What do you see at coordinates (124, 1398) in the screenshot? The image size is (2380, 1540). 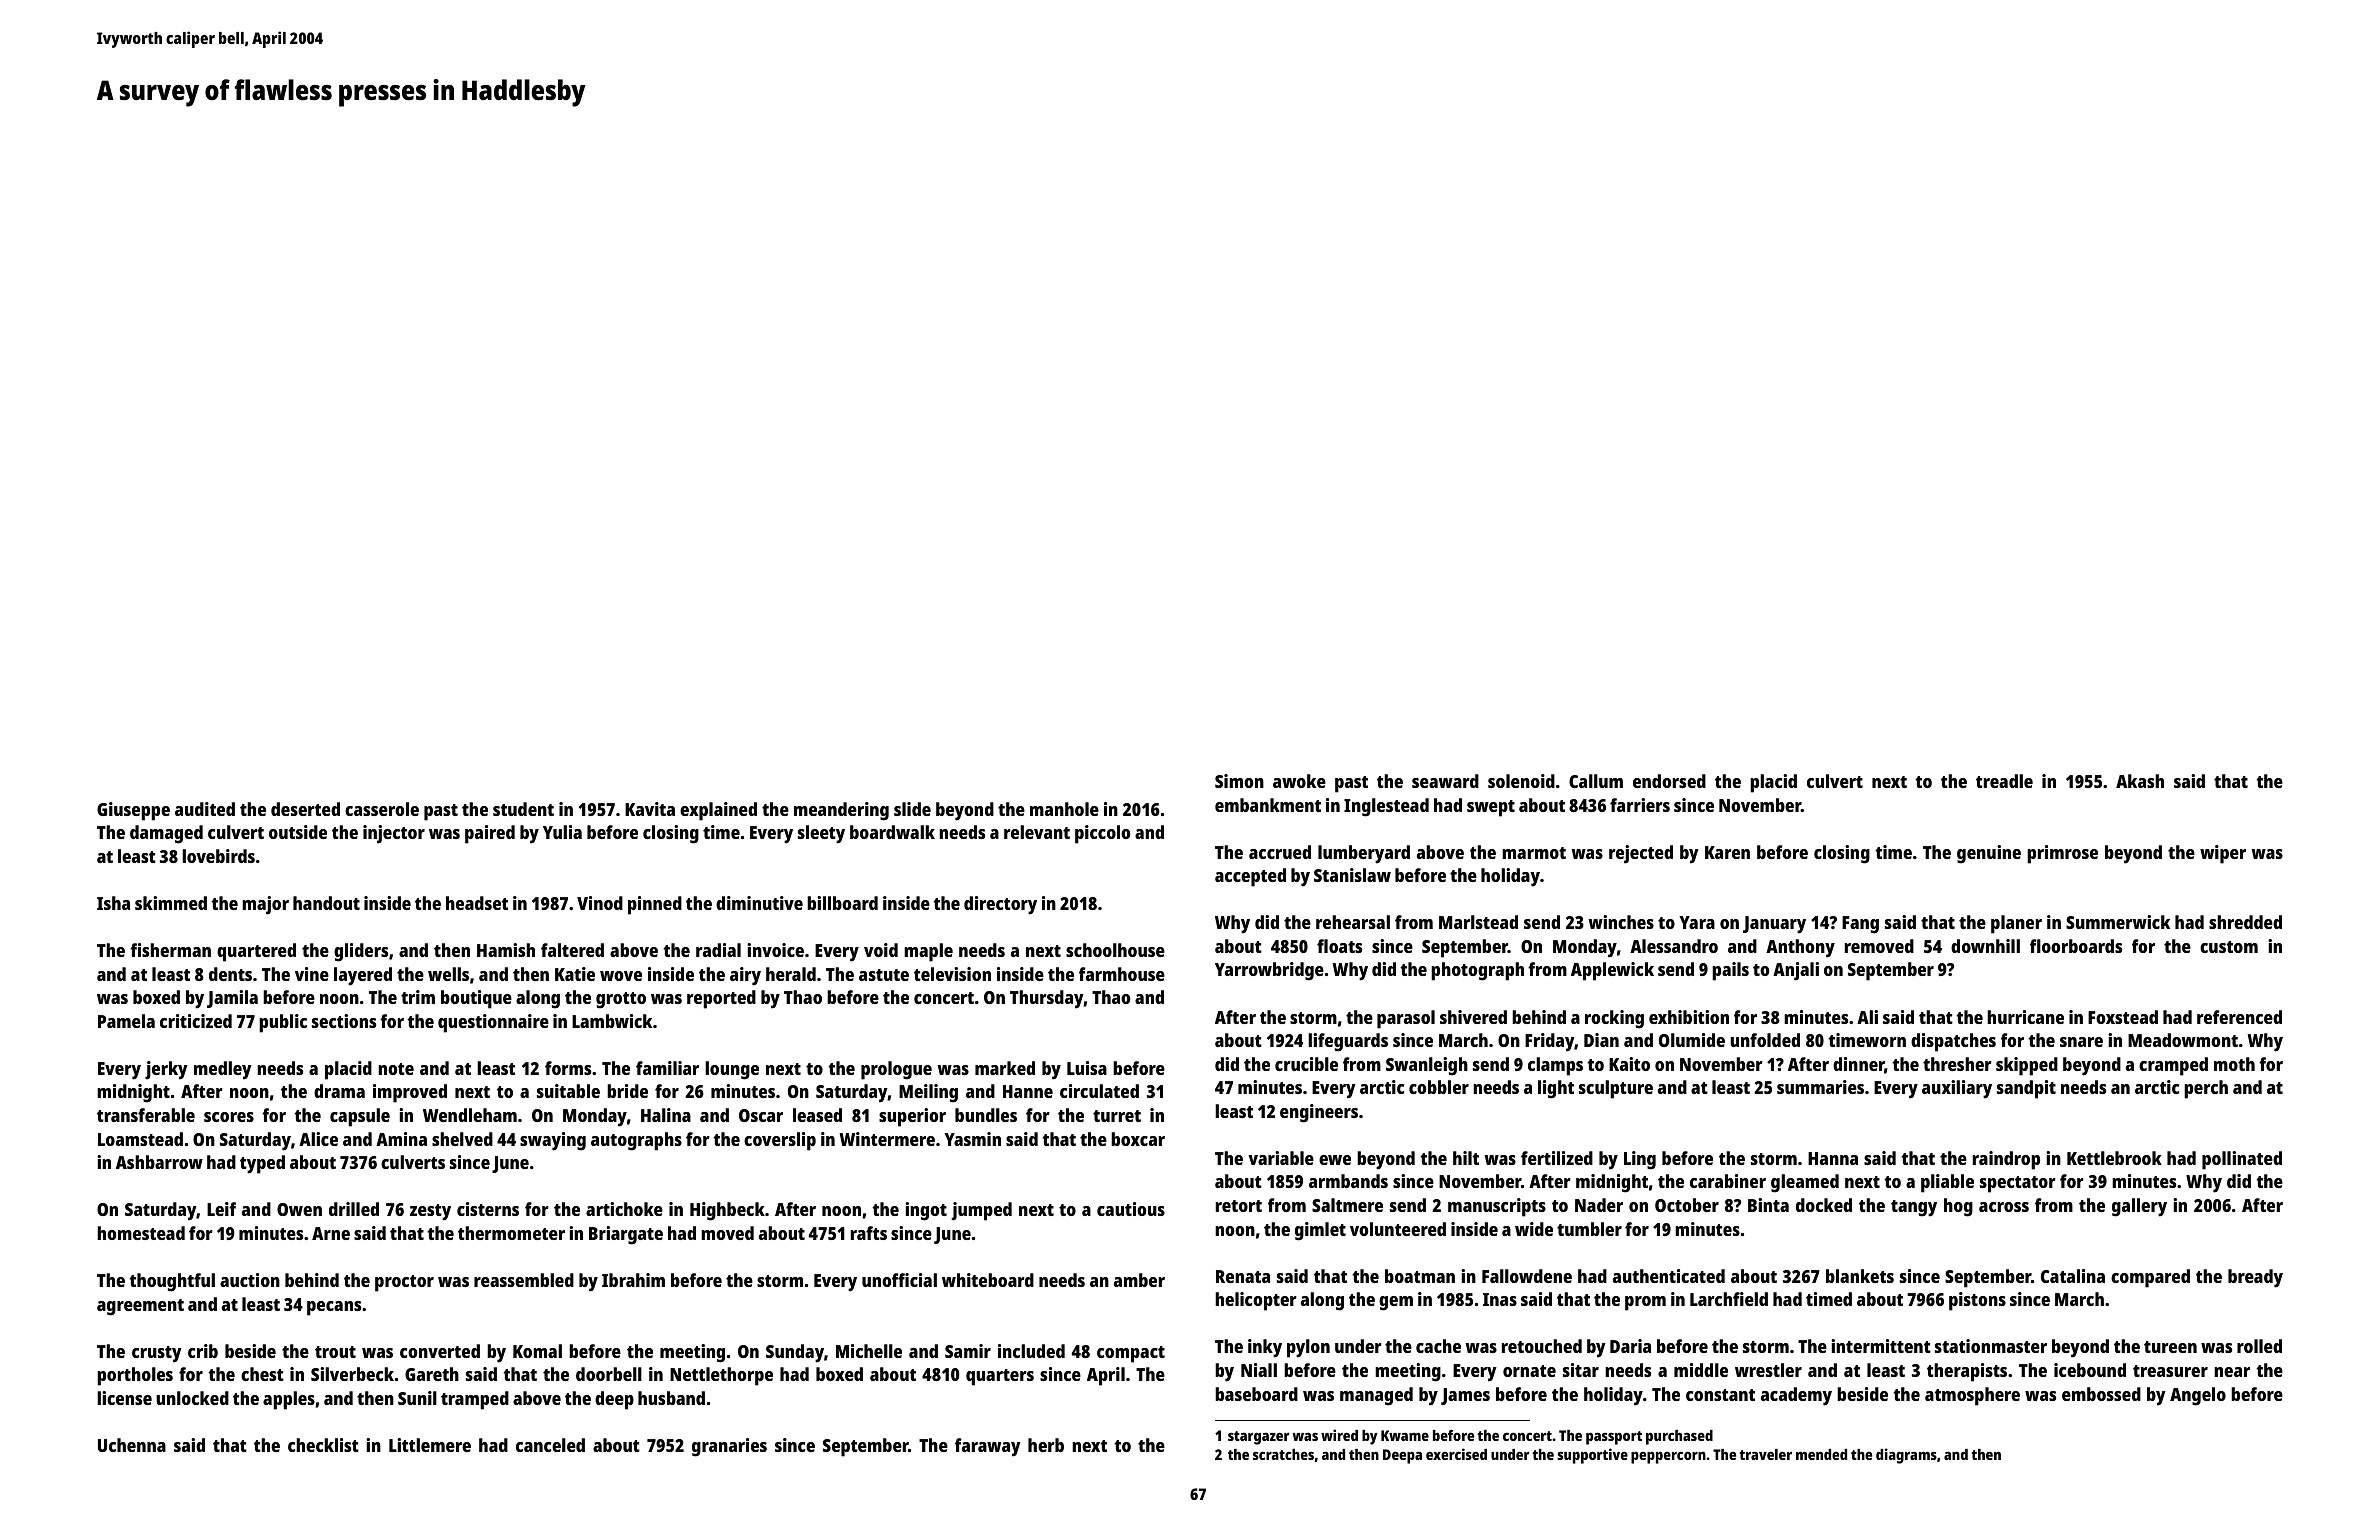 I see `license` at bounding box center [124, 1398].
